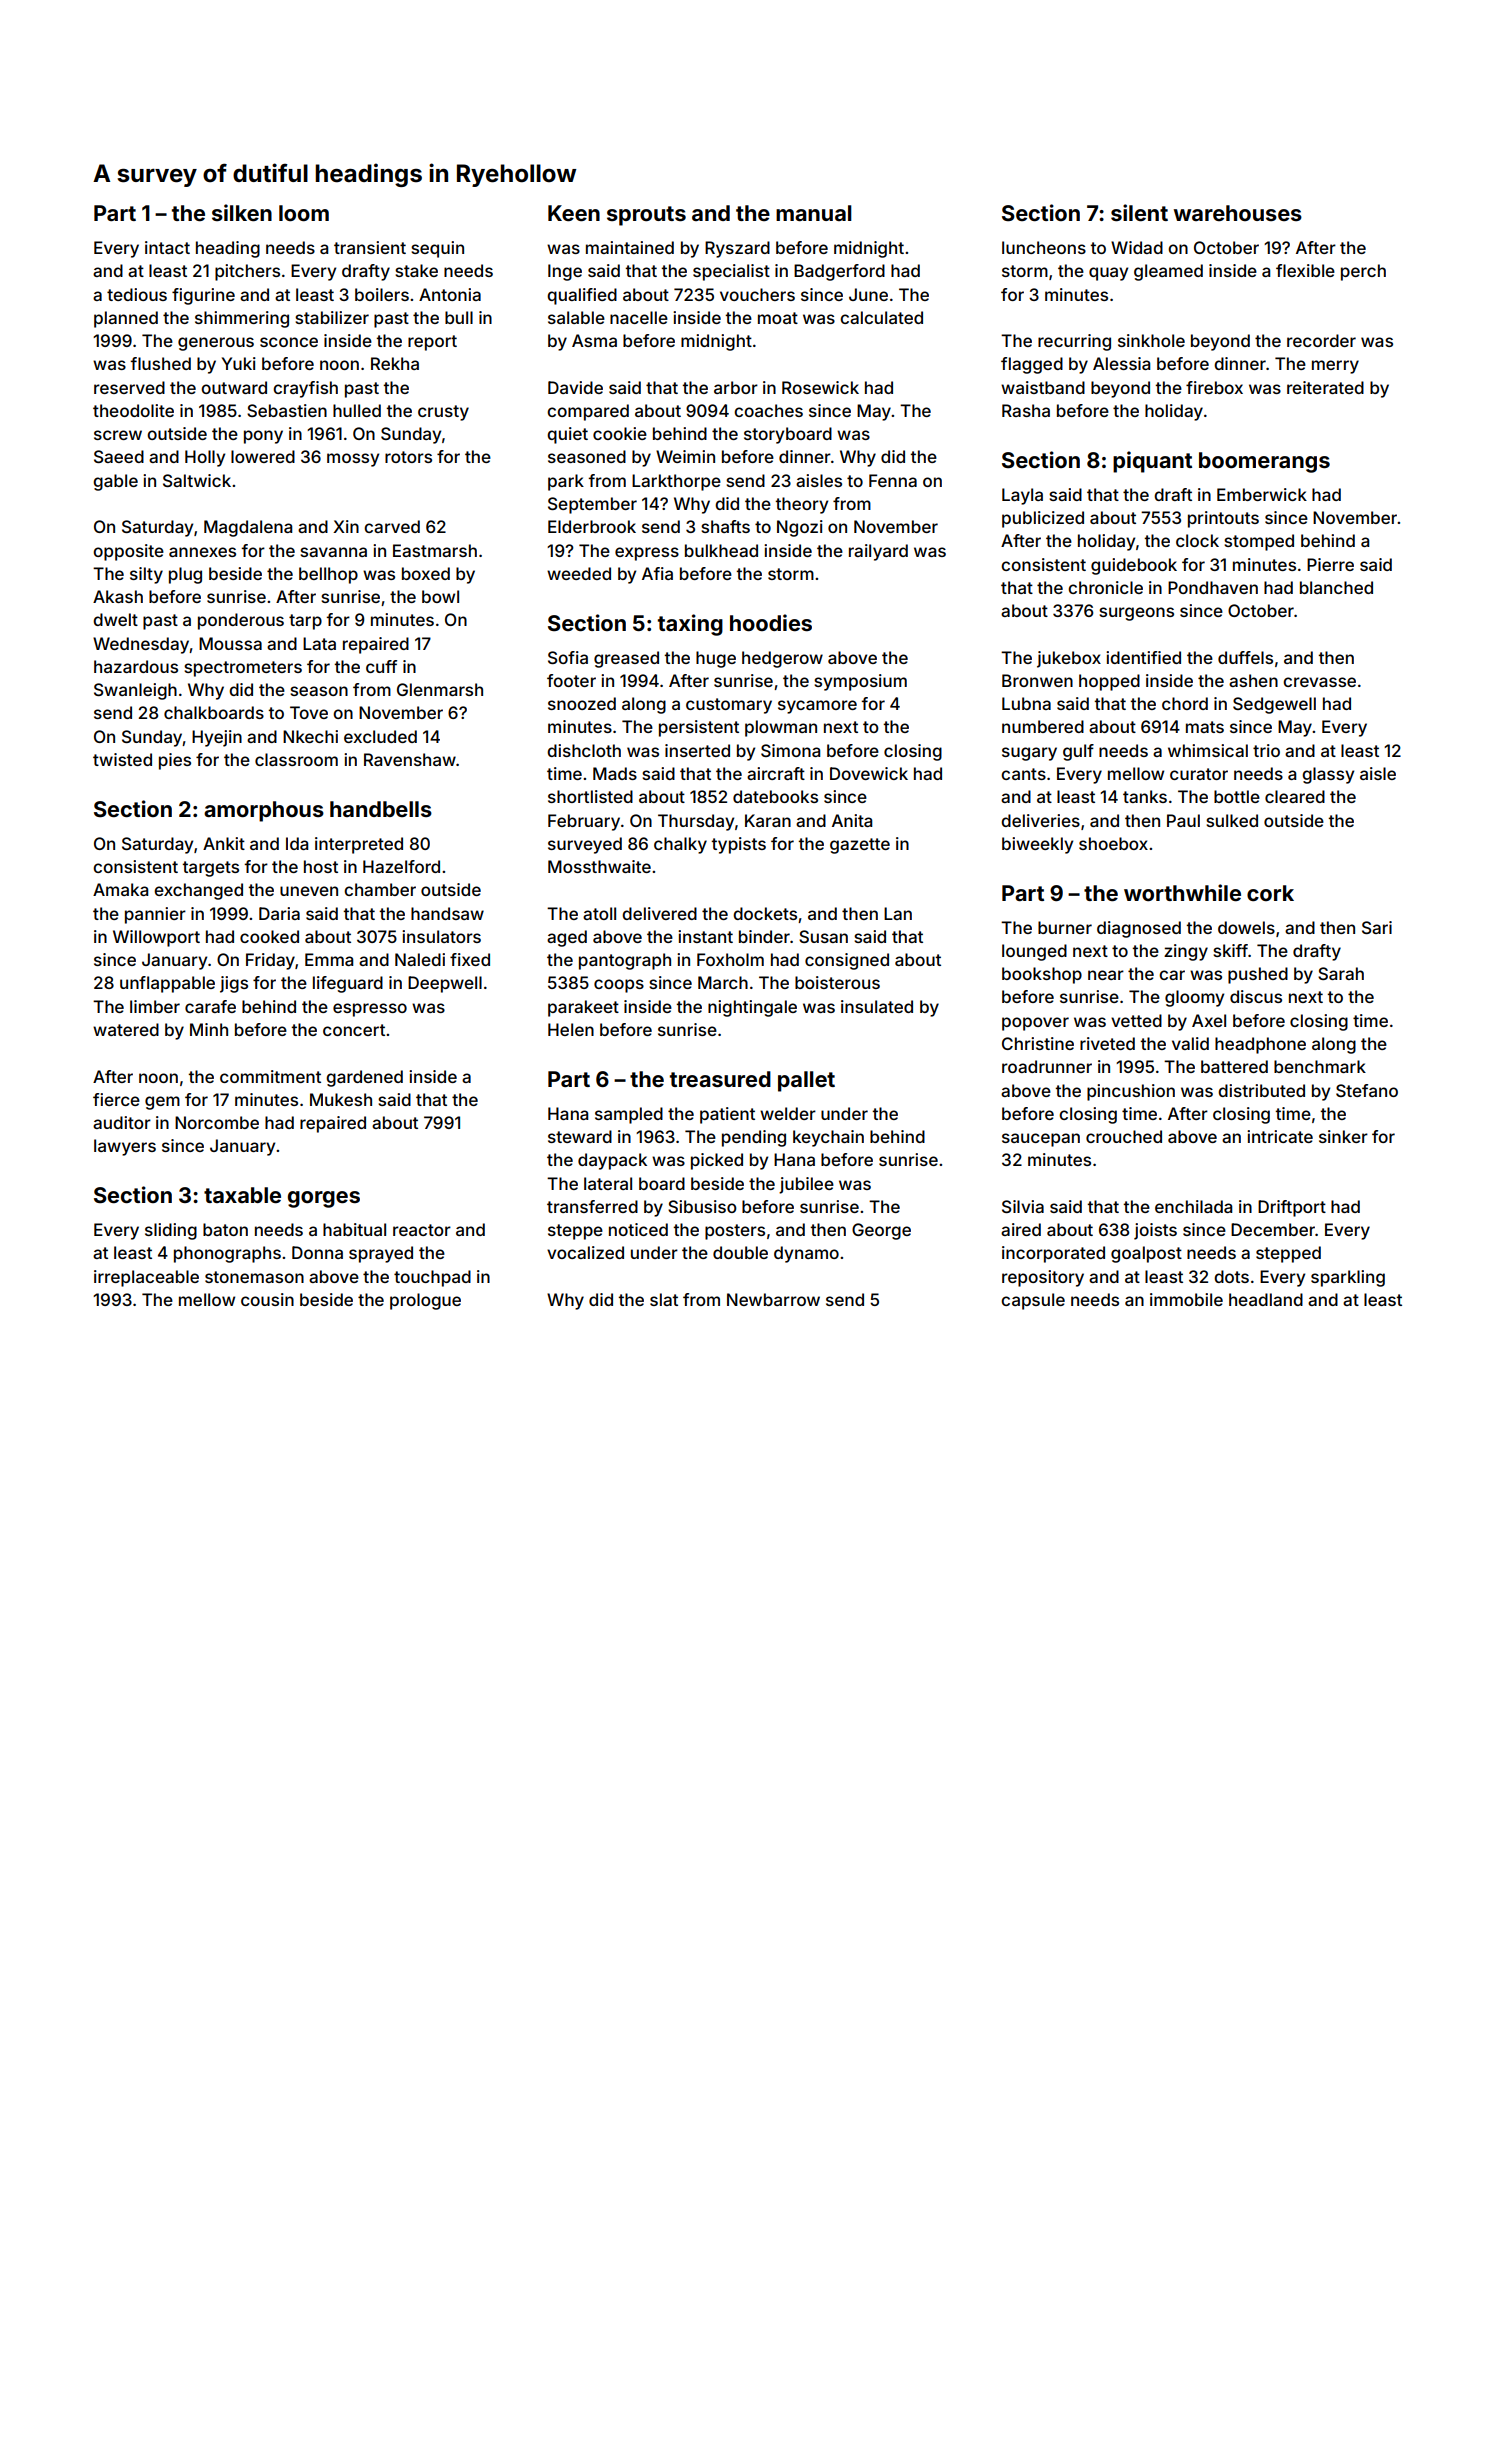  I want to click on clock, so click(1197, 540).
